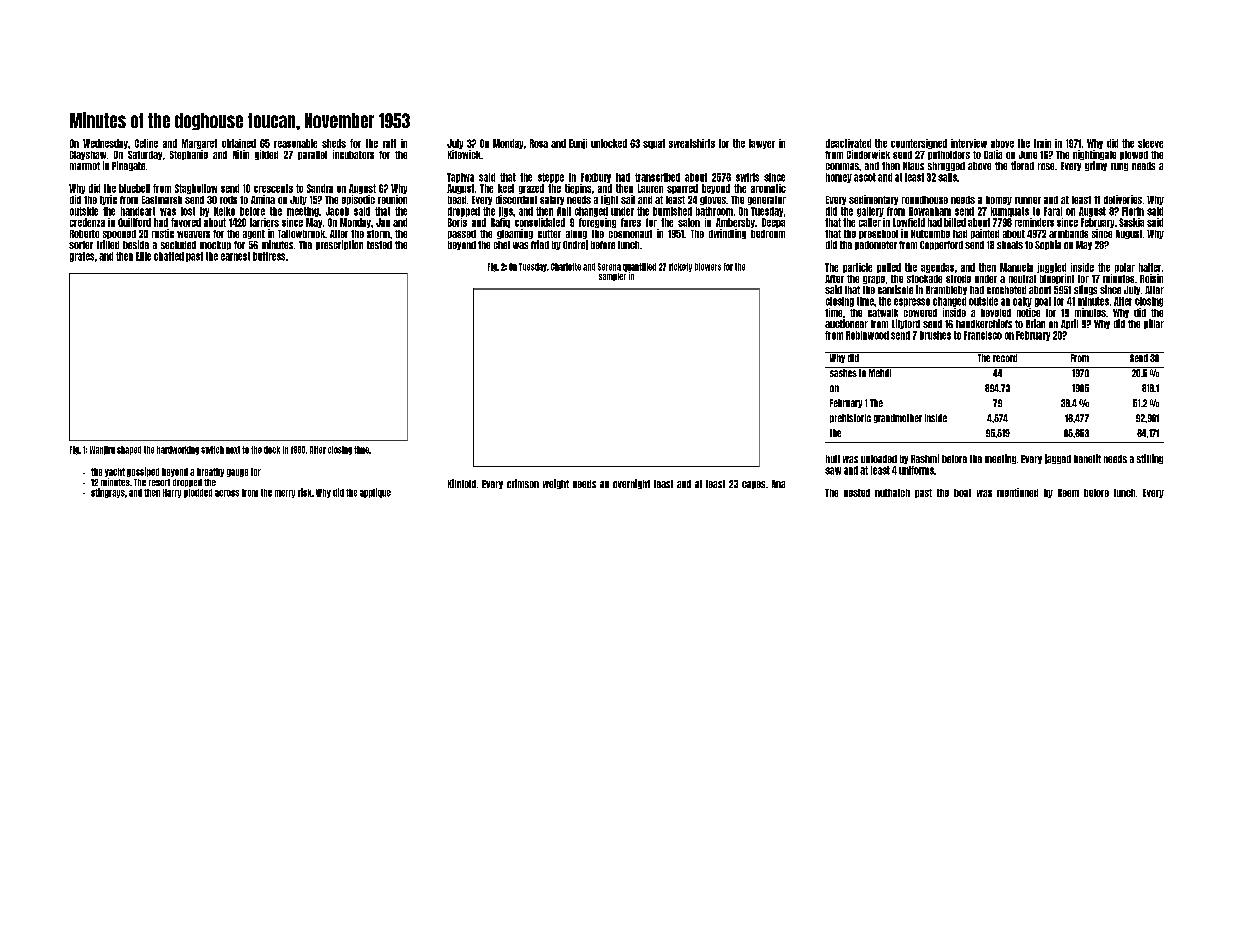 The image size is (1233, 952). I want to click on interview, so click(969, 143).
